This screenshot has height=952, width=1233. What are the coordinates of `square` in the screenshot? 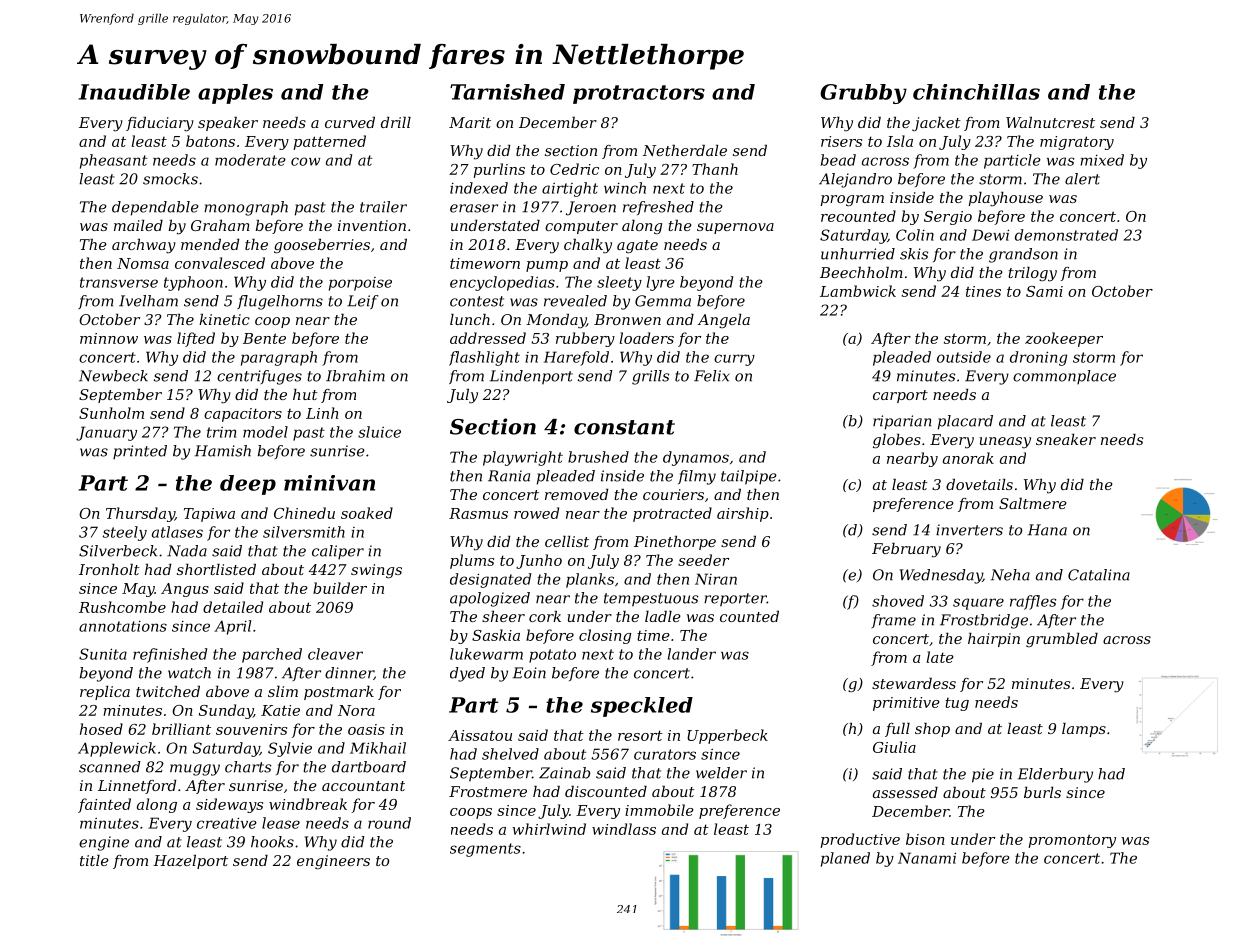 It's located at (978, 604).
